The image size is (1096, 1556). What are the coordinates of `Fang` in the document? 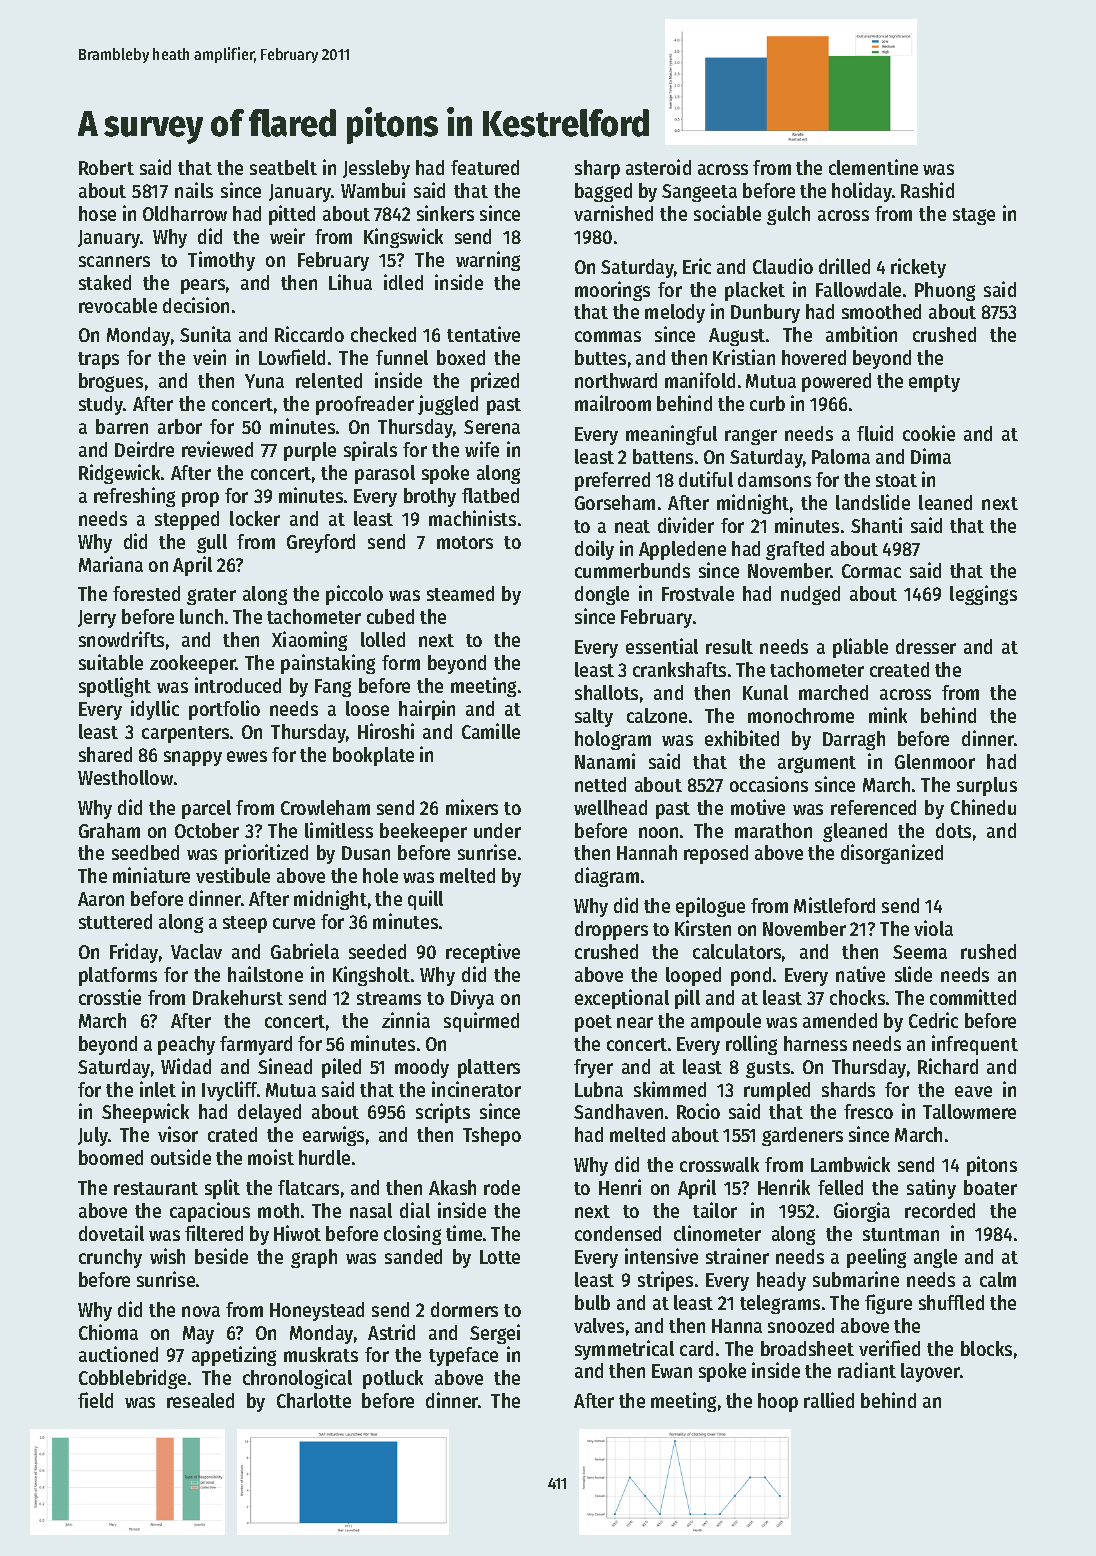 It's located at (333, 688).
